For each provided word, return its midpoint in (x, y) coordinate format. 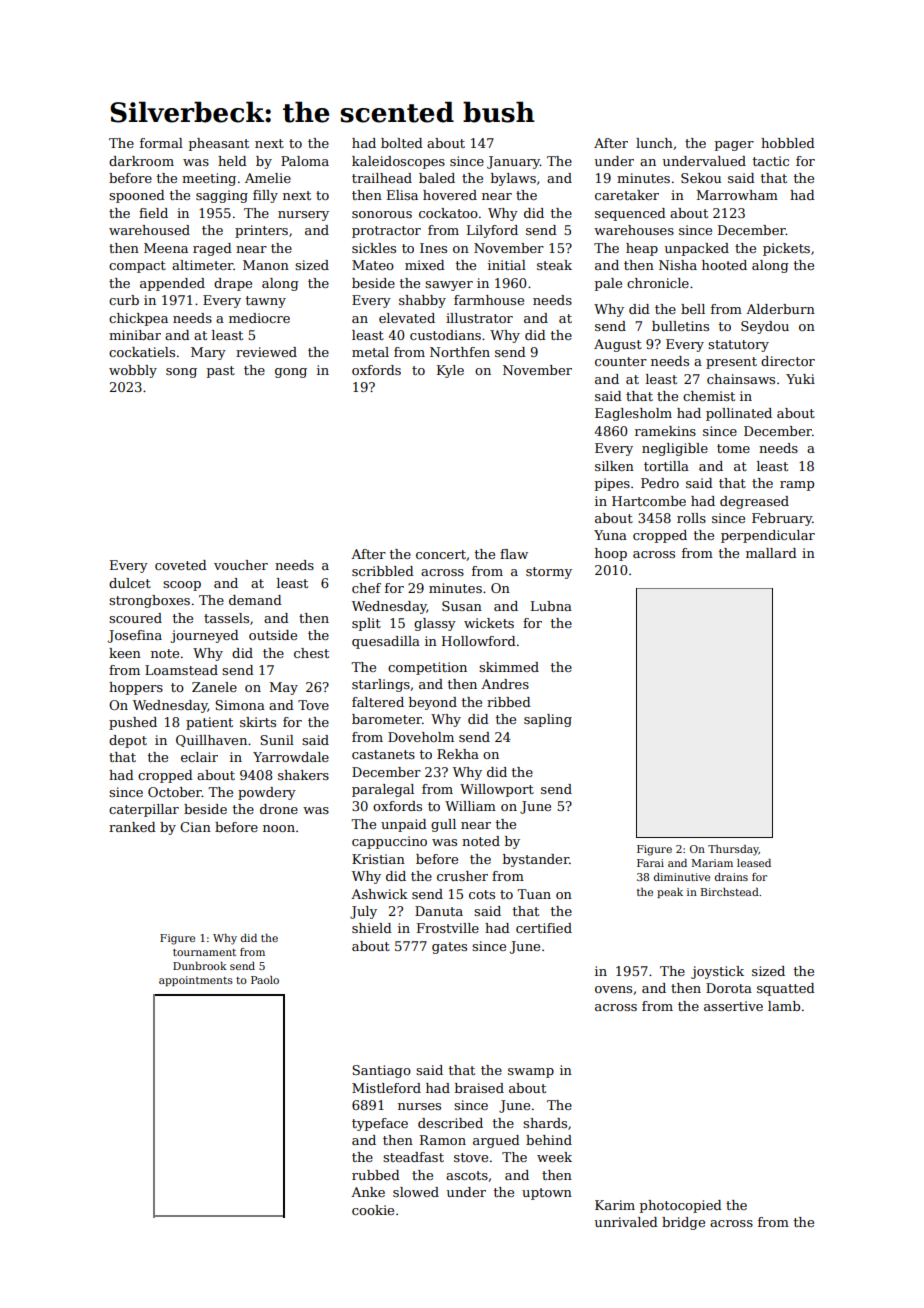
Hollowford (479, 641)
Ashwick (379, 894)
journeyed (204, 636)
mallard (771, 553)
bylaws (513, 179)
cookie (373, 1210)
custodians (445, 335)
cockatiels (142, 352)
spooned (137, 196)
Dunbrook (200, 966)
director (788, 361)
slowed (416, 1192)
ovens (613, 989)
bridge (683, 1223)
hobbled (788, 143)
